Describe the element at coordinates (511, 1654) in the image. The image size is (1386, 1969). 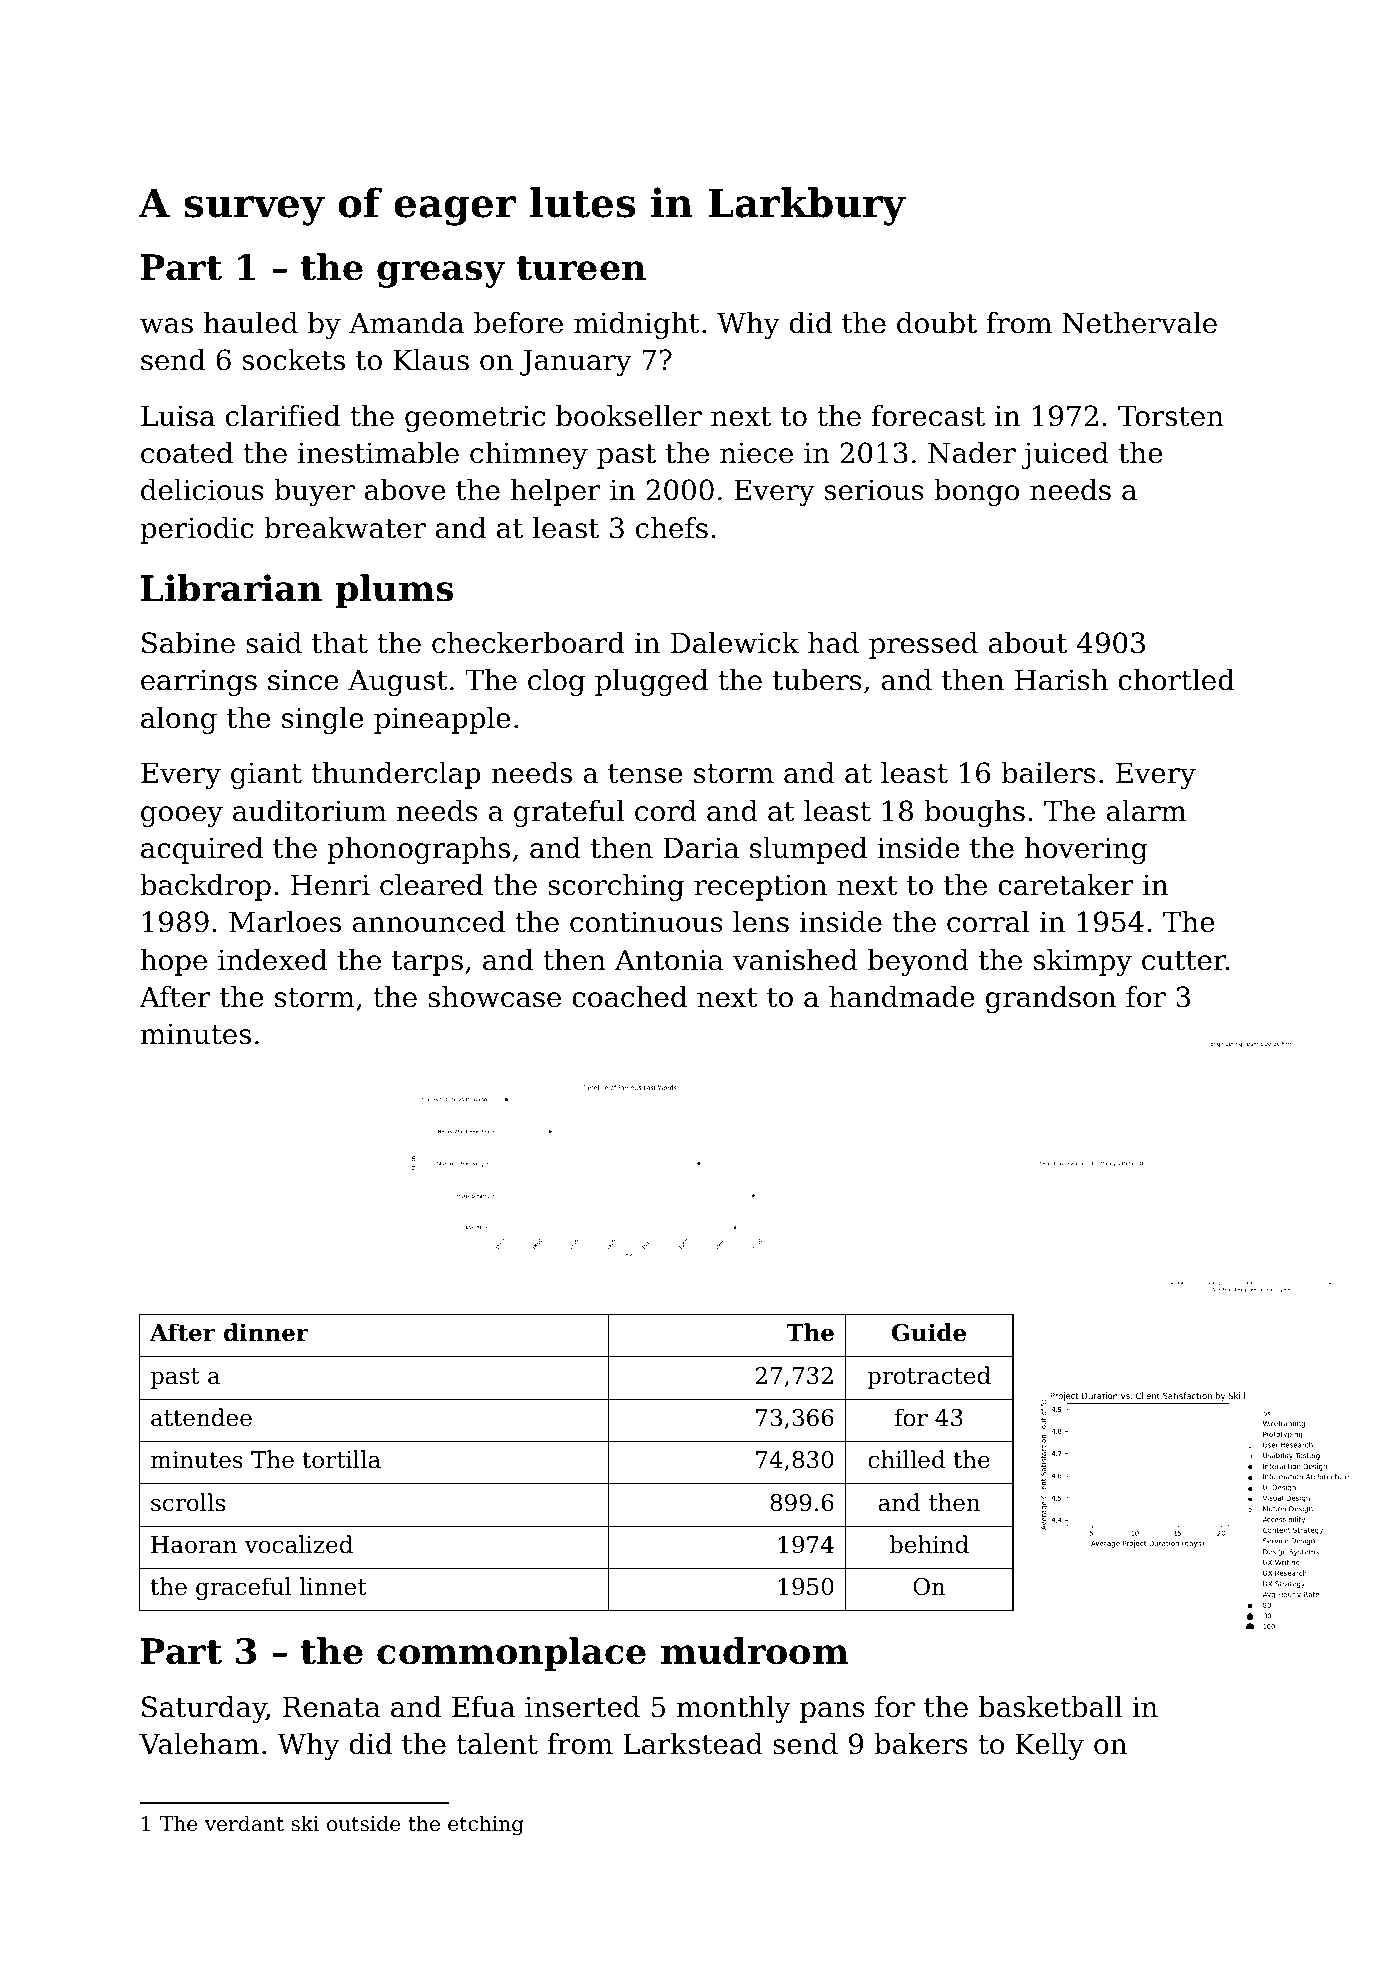
I see `commonplace` at that location.
